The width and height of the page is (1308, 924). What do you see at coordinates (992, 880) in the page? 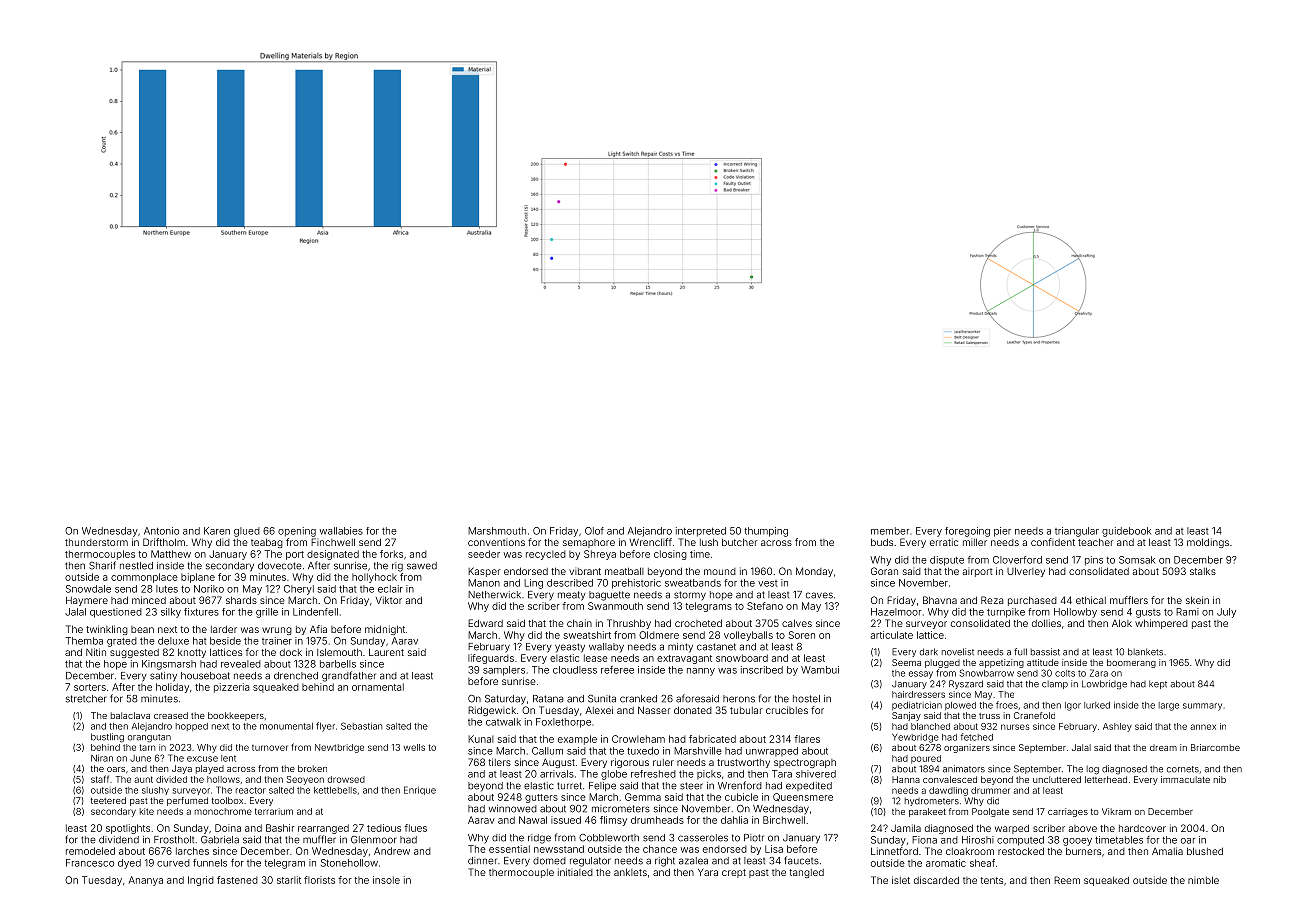
I see `tents` at bounding box center [992, 880].
